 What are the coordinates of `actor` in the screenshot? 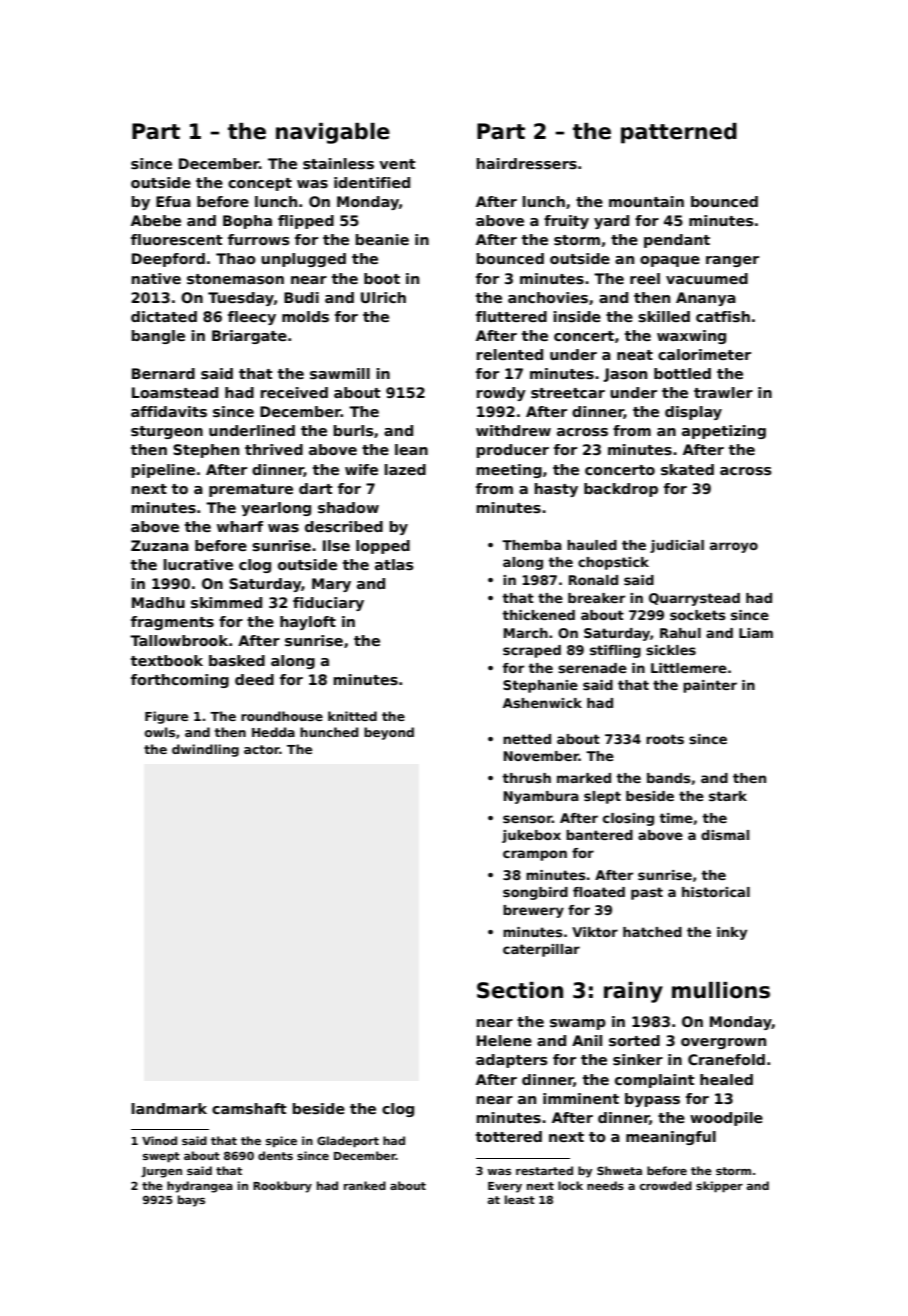 It's located at (262, 749).
